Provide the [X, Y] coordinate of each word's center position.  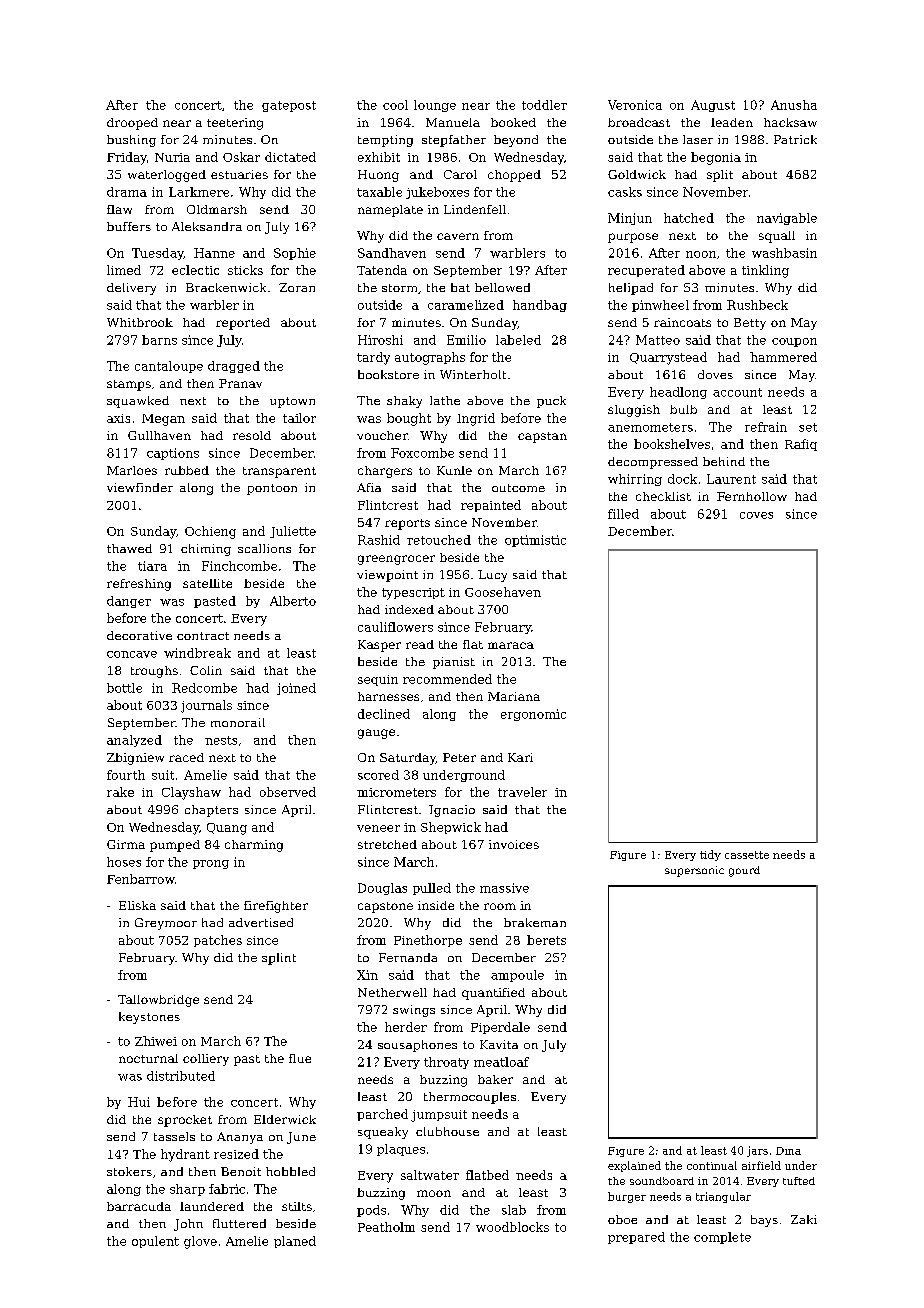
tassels [174, 1136]
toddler [544, 105]
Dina [788, 1151]
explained [634, 1166]
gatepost [289, 106]
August [713, 106]
